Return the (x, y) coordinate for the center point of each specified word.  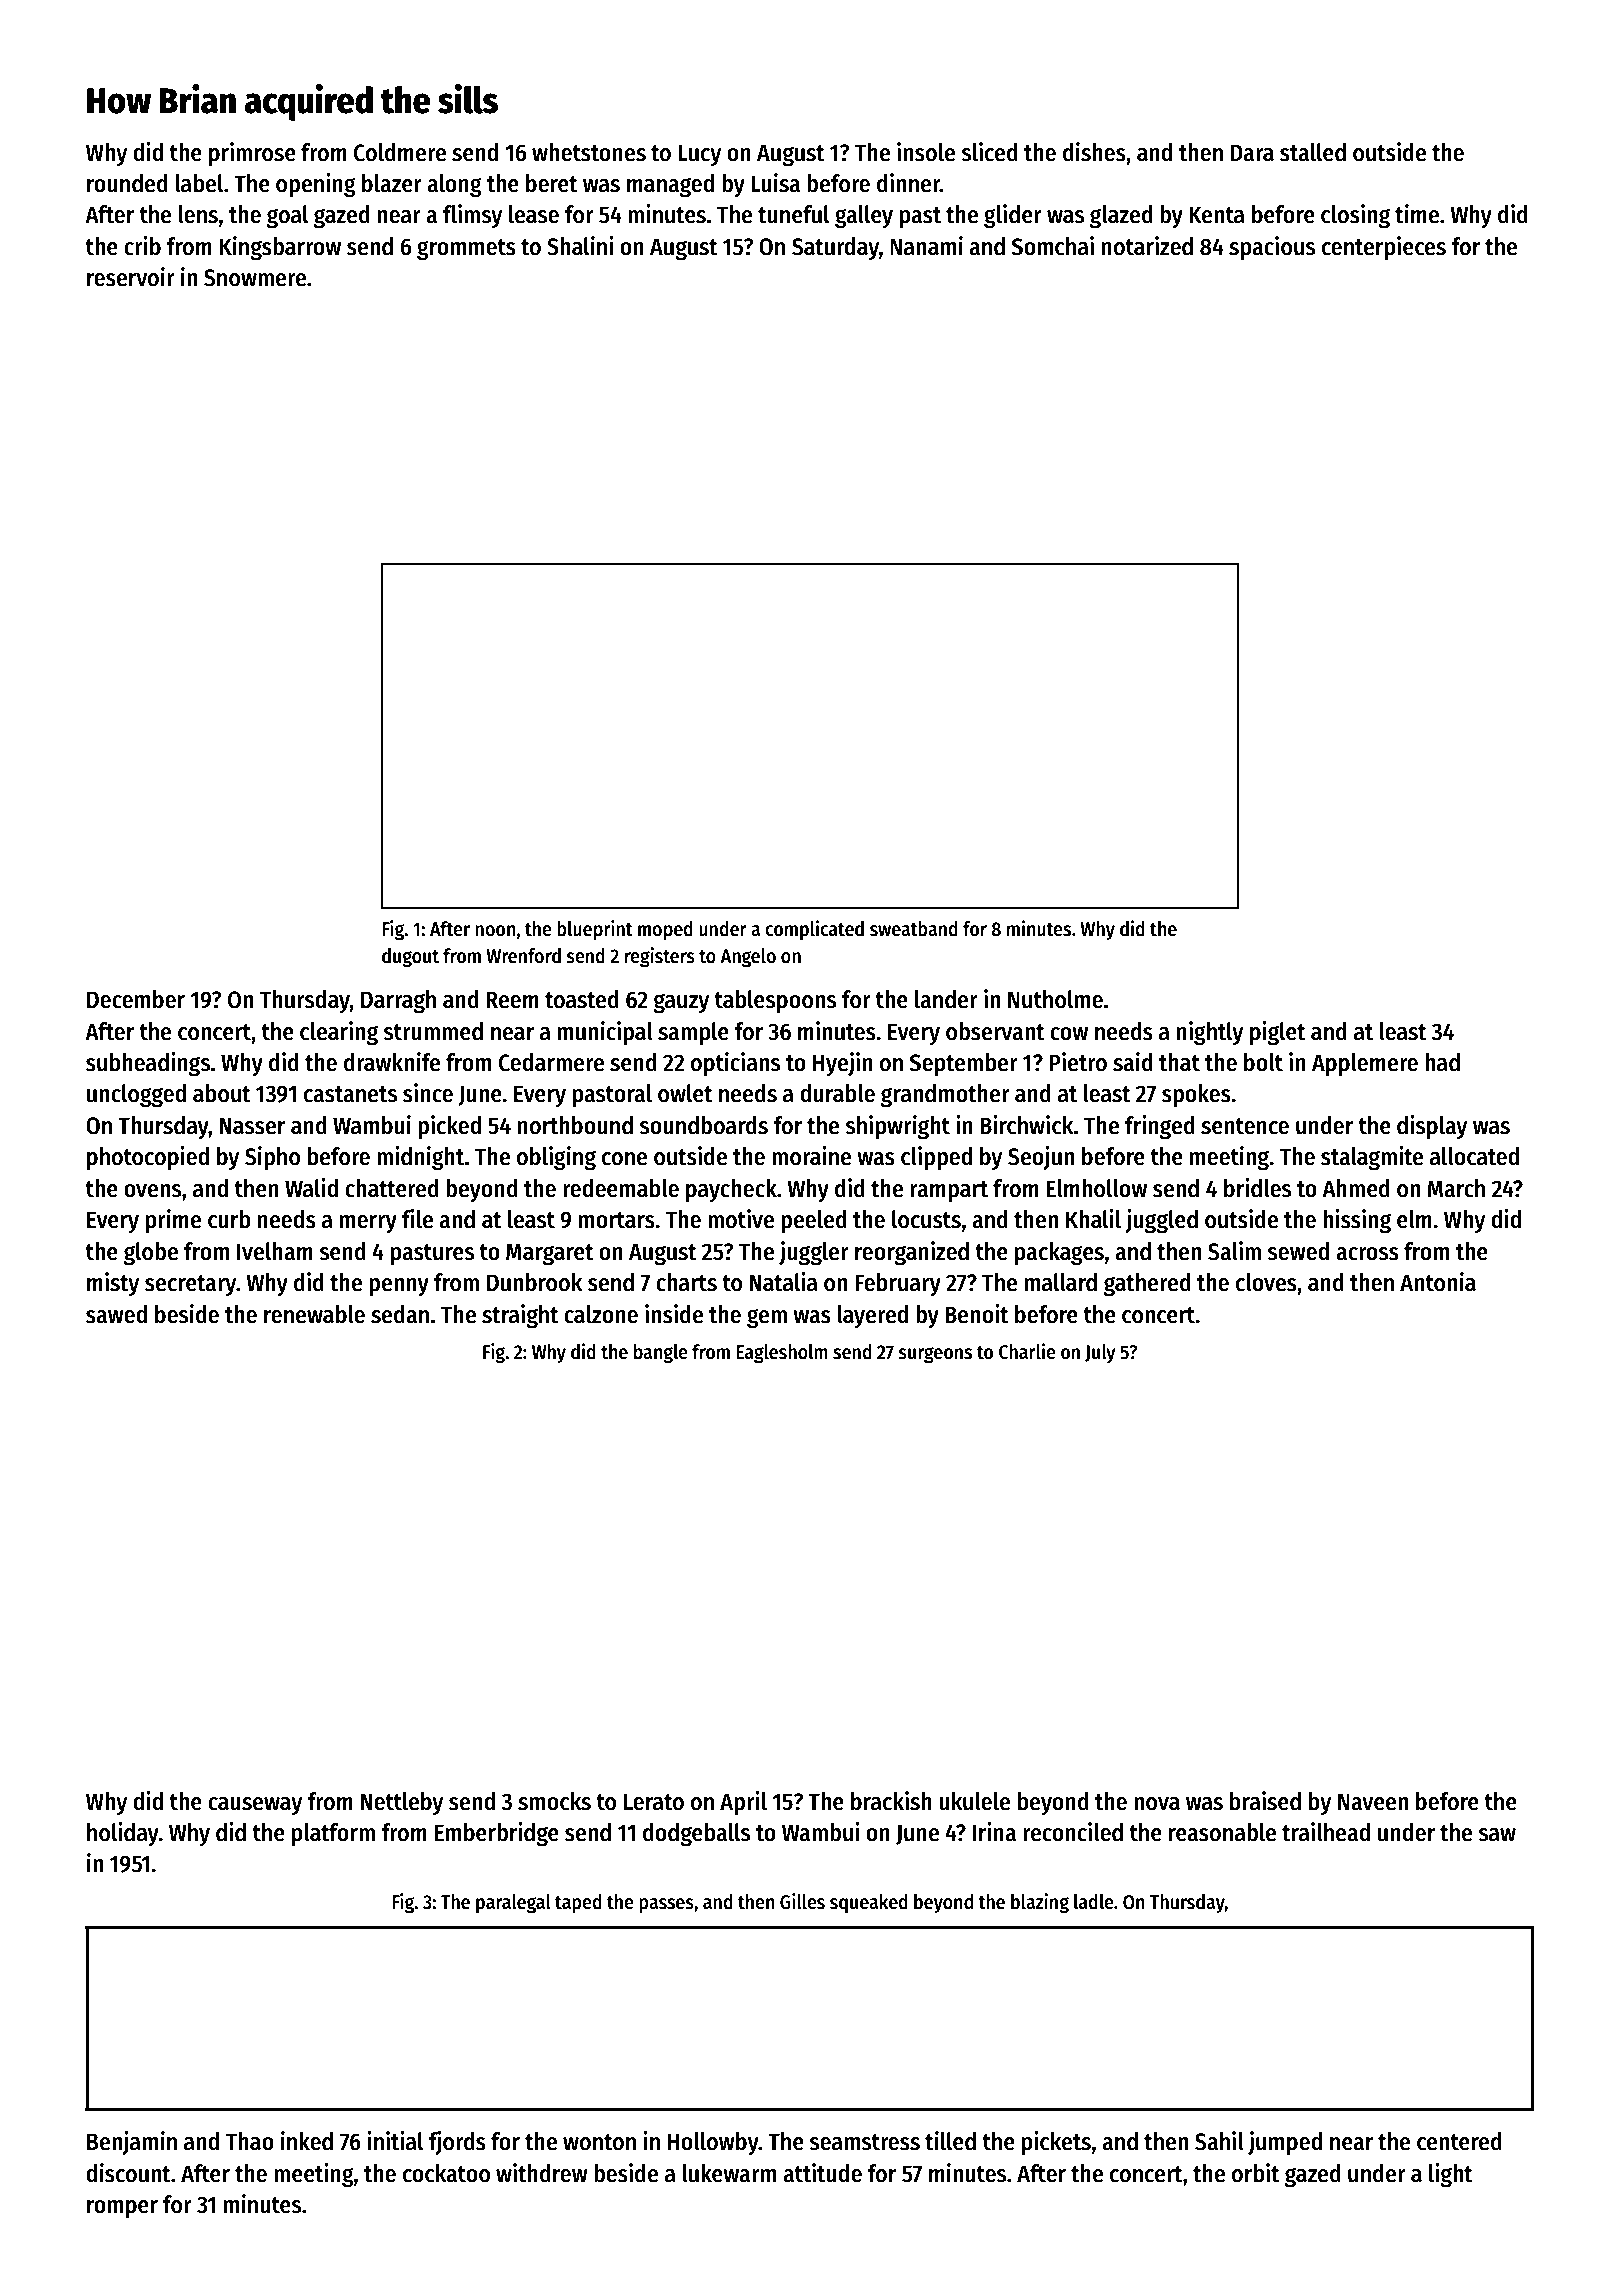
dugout (410, 958)
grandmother (945, 1095)
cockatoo (446, 2173)
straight (520, 1316)
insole (926, 152)
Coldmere (400, 152)
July (1100, 1353)
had (1442, 1062)
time (1417, 214)
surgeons (935, 1355)
